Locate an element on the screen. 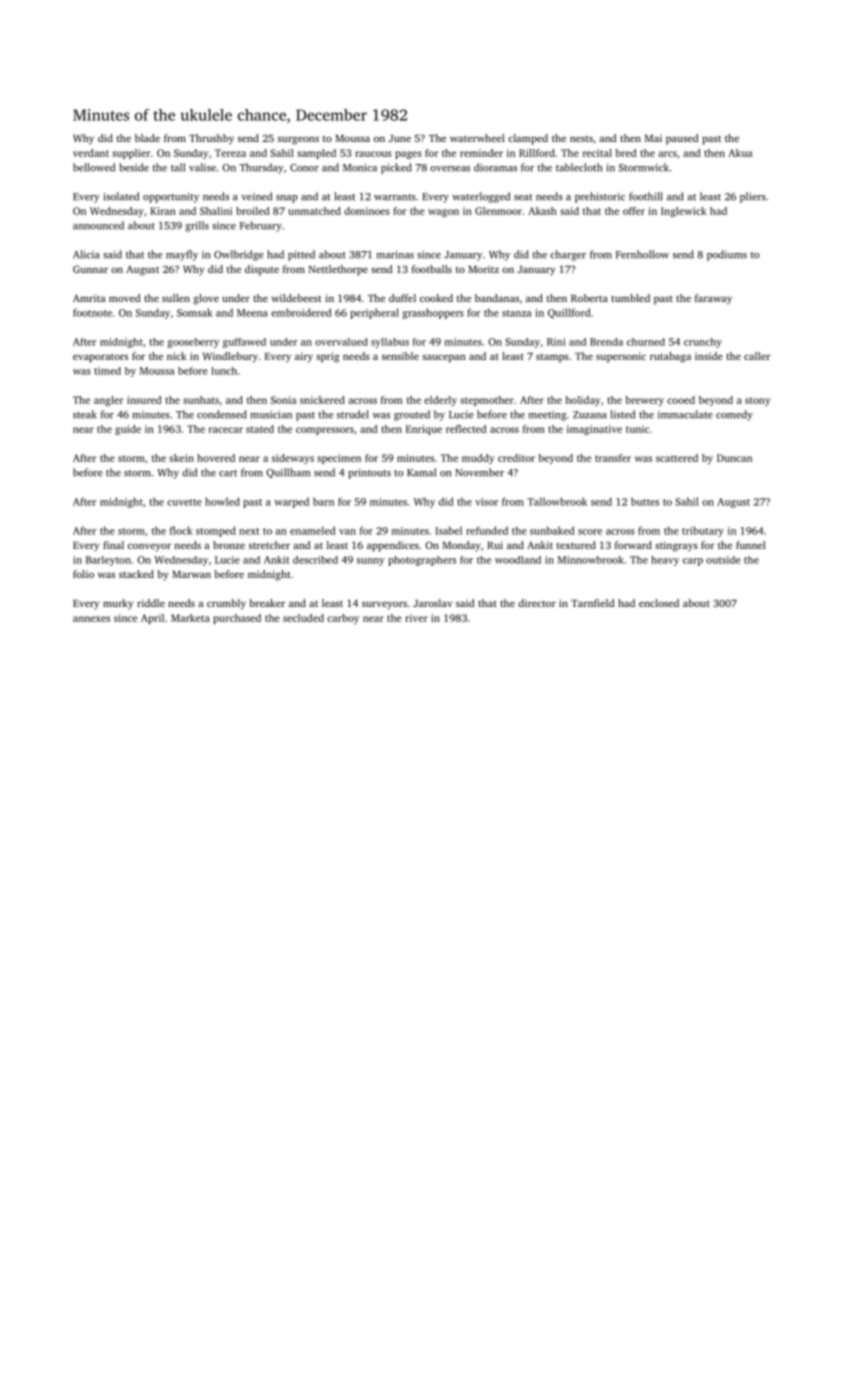 Image resolution: width=849 pixels, height=1400 pixels. glove is located at coordinates (206, 299).
